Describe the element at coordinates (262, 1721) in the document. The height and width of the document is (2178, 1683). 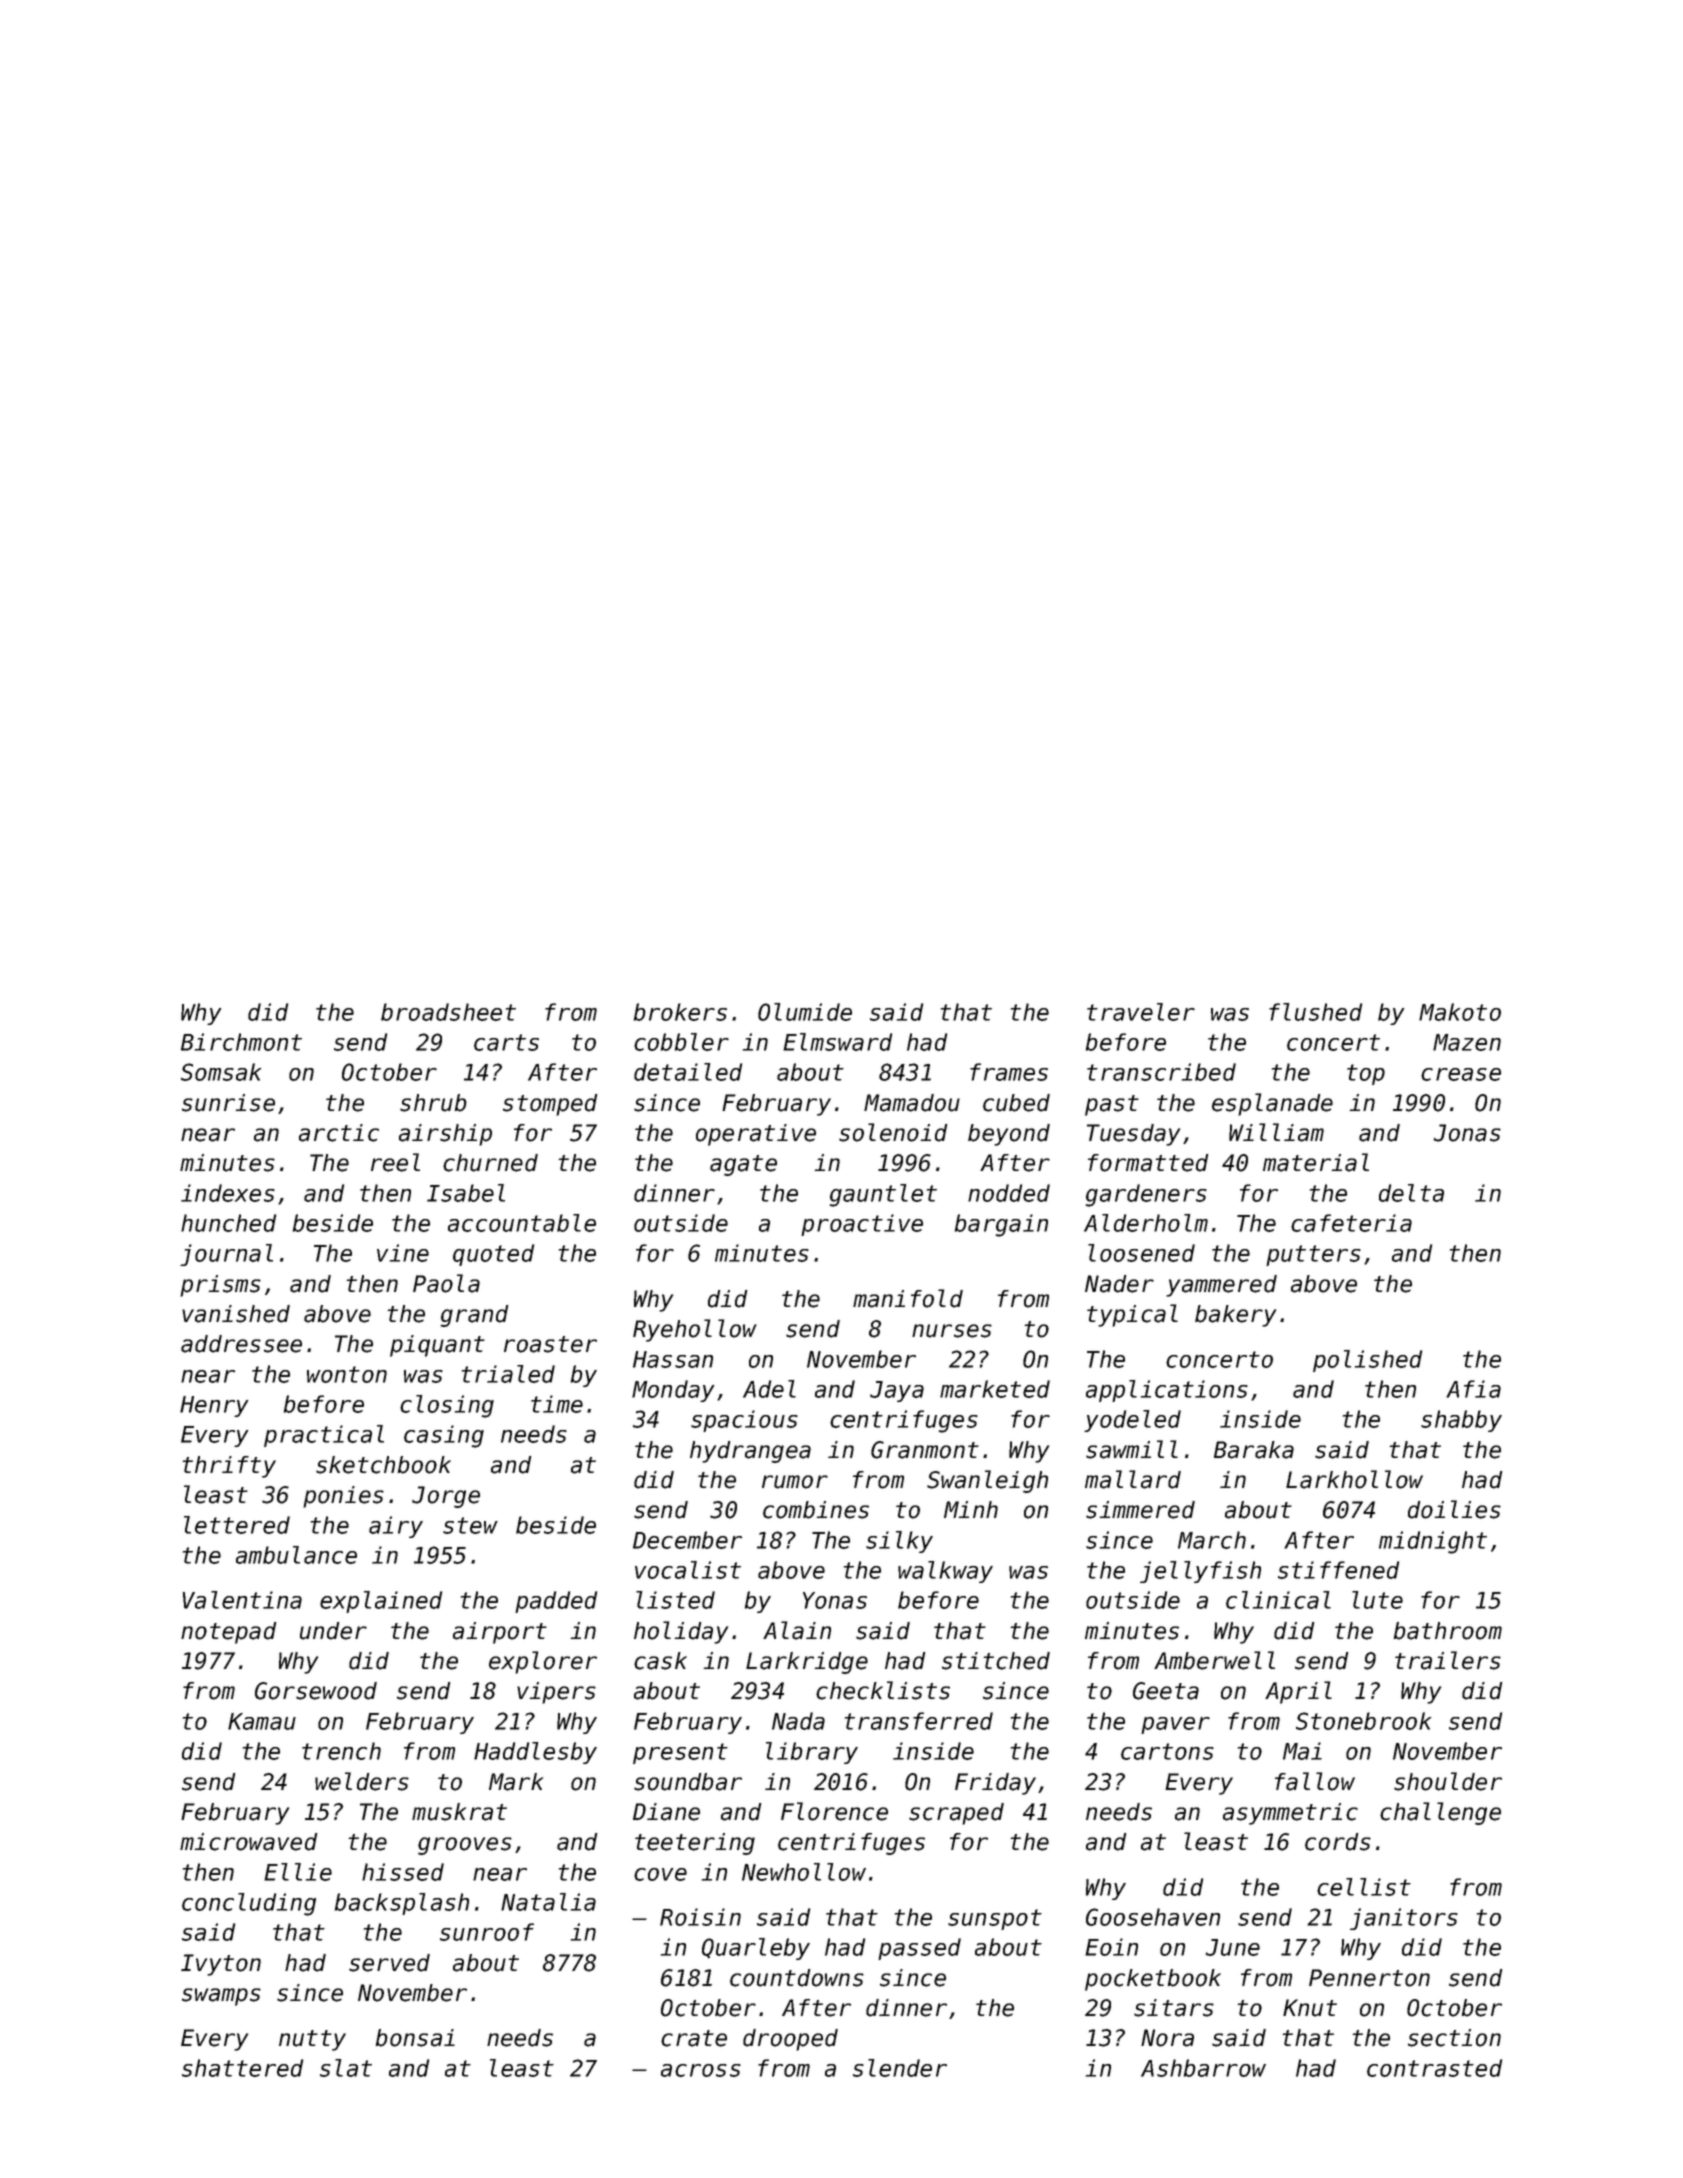
I see `Kamau` at that location.
